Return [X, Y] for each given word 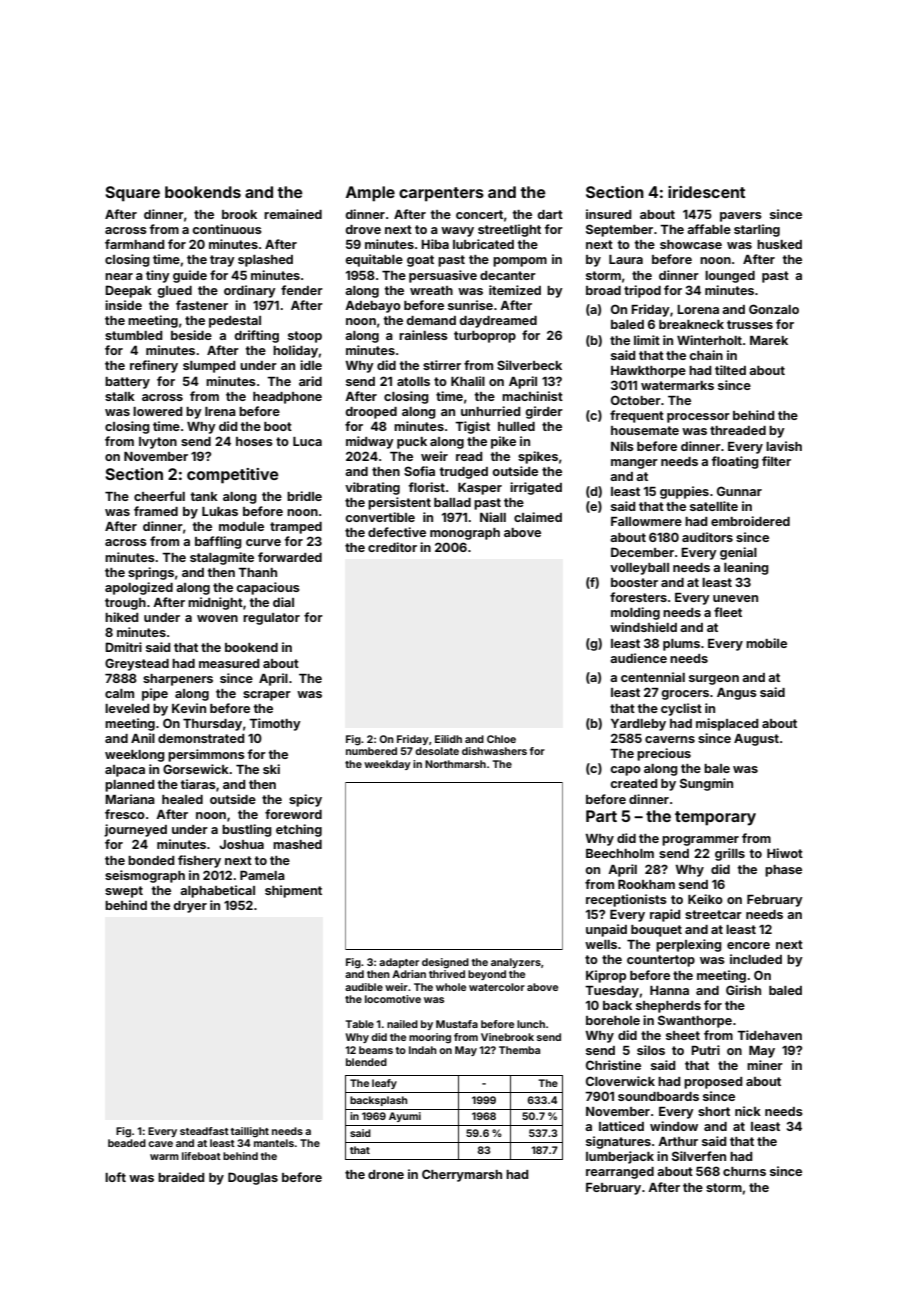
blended [366, 1062]
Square [132, 194]
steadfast [204, 1131]
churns [744, 1171]
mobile [766, 643]
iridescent [706, 192]
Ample [370, 194]
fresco [125, 814]
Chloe [501, 739]
